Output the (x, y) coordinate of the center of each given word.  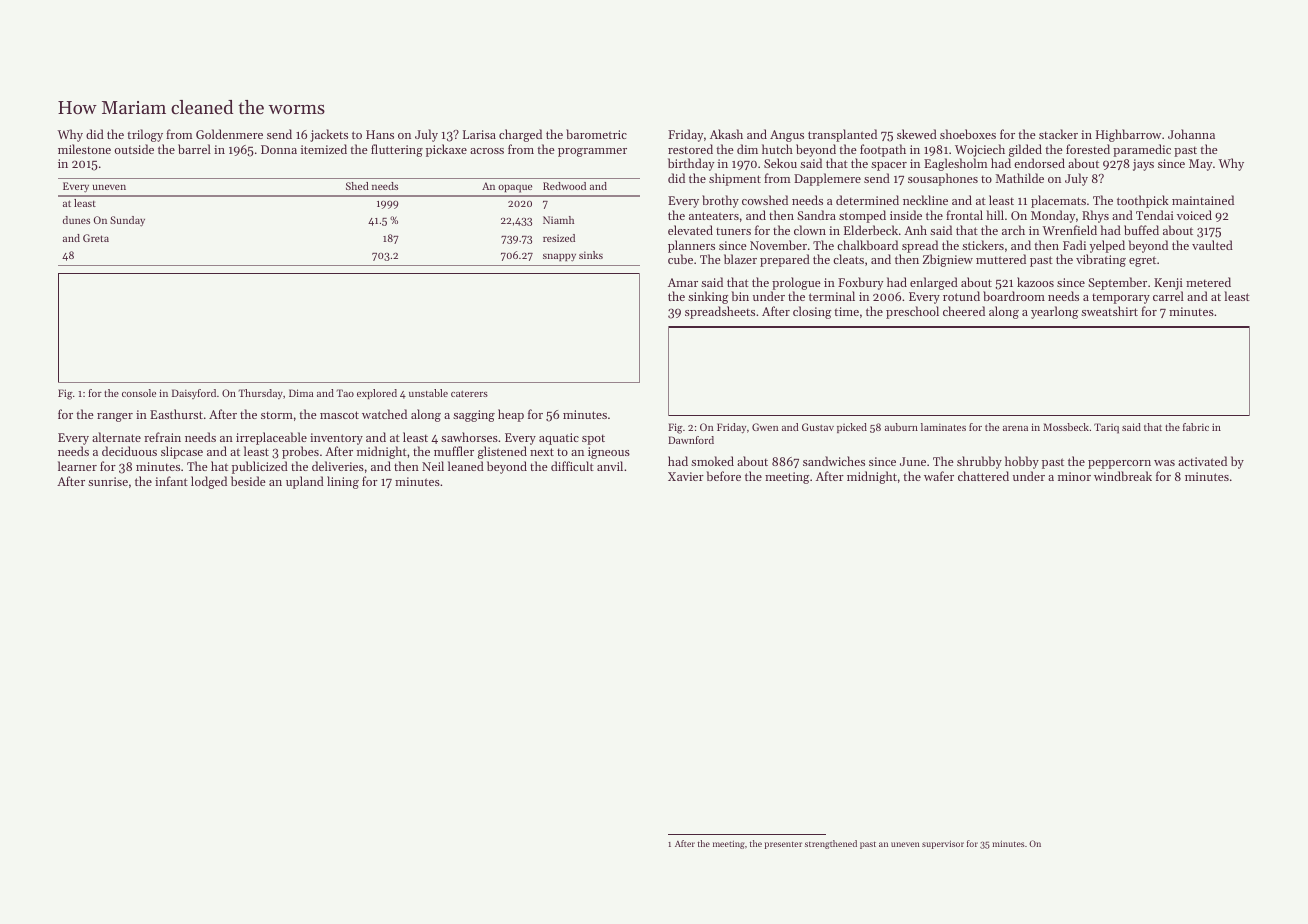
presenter (783, 845)
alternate (116, 437)
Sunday (127, 221)
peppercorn (1119, 464)
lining (343, 482)
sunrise (108, 481)
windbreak (1123, 476)
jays (1143, 165)
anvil (610, 466)
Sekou (780, 163)
